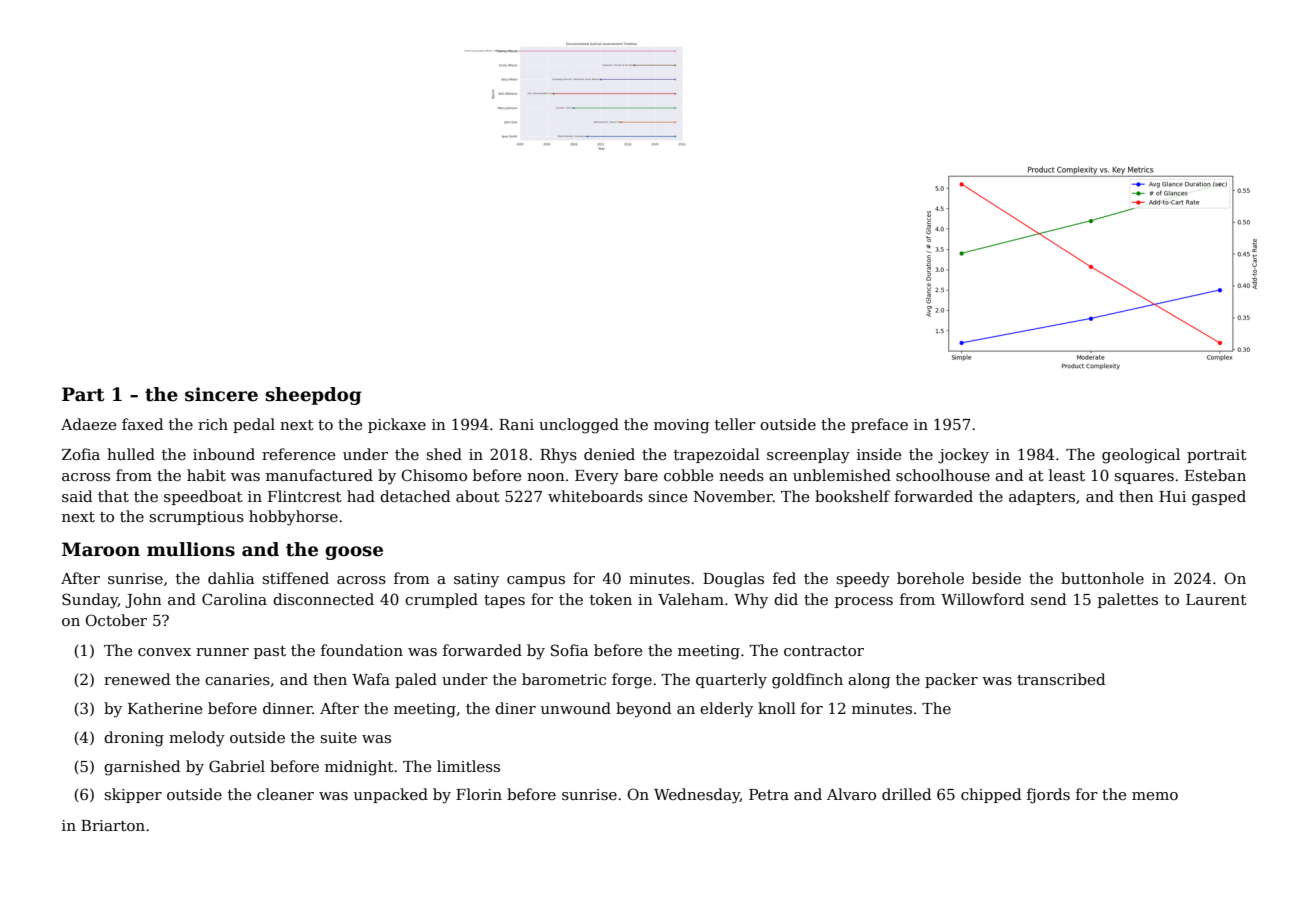  I want to click on preface, so click(879, 425).
